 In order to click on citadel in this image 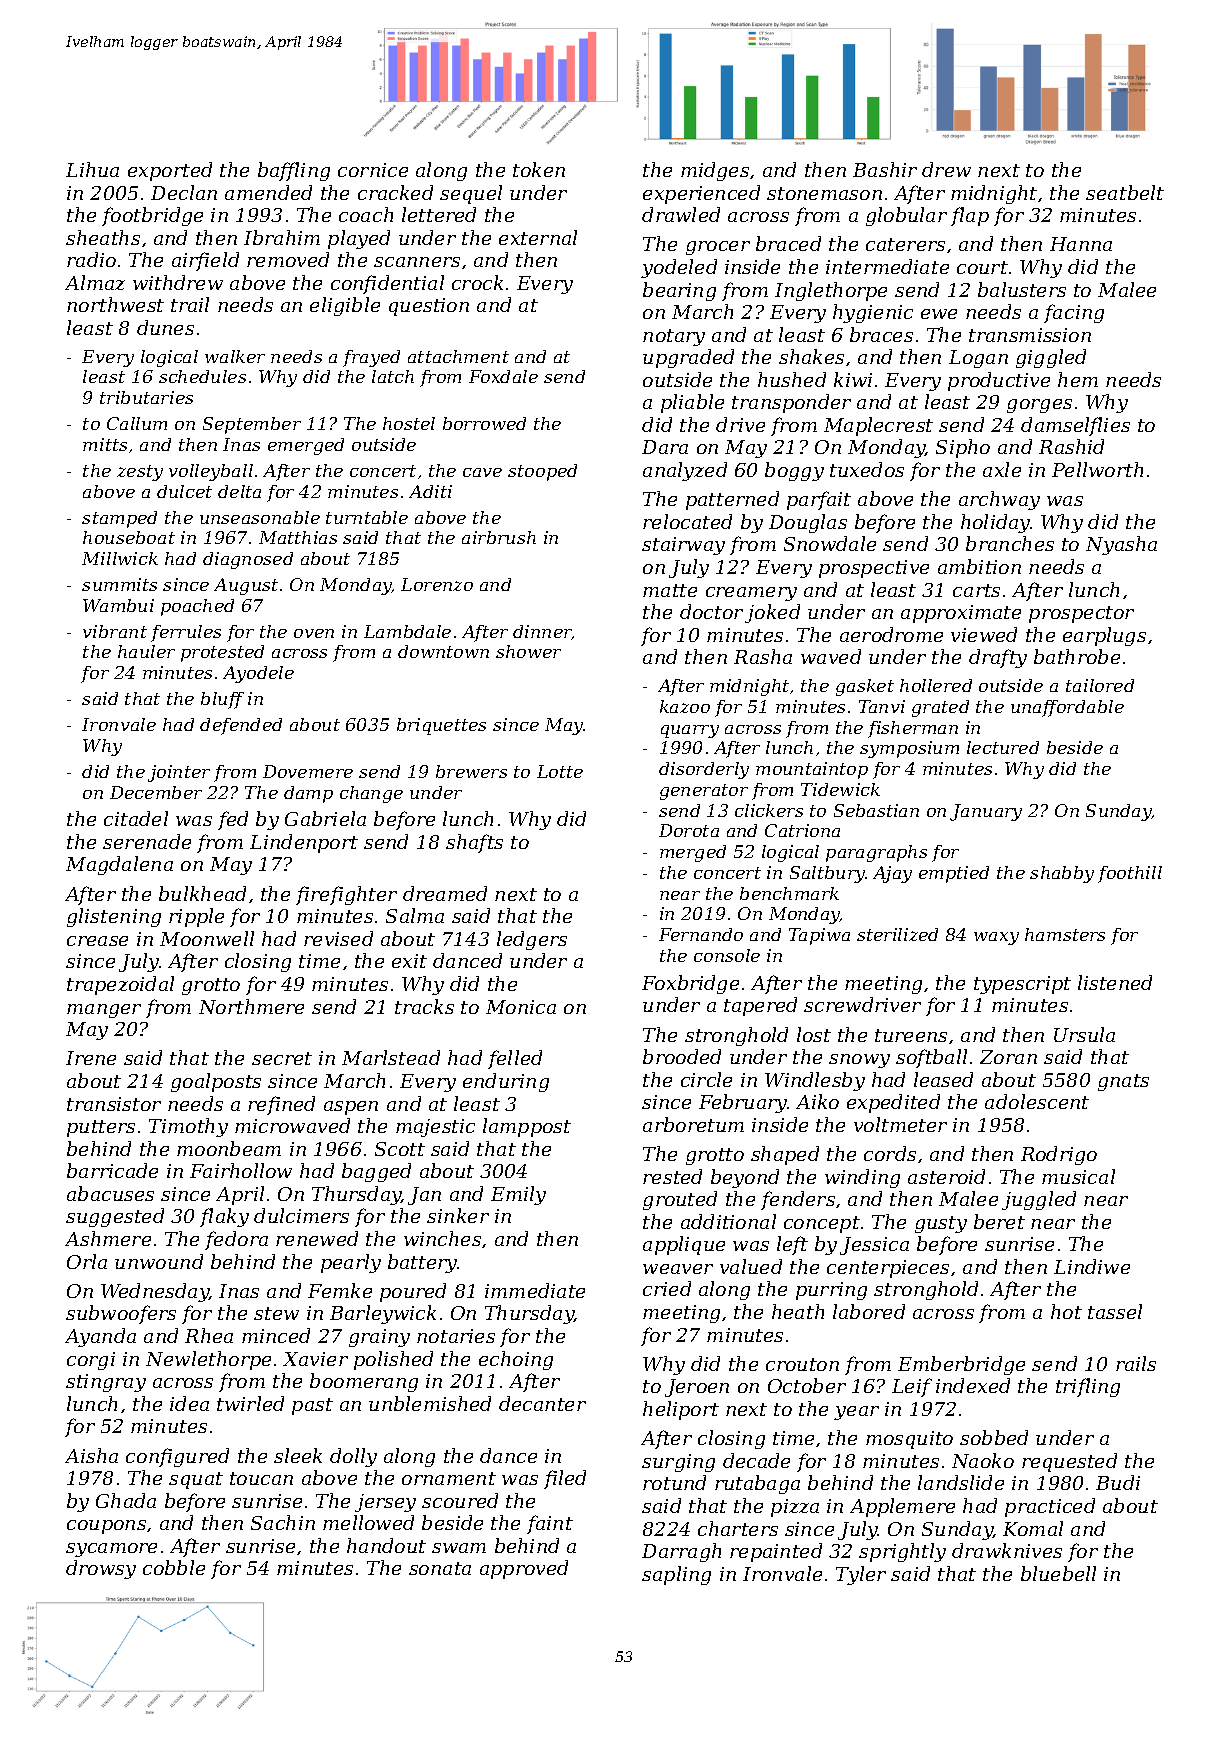, I will do `click(136, 818)`.
